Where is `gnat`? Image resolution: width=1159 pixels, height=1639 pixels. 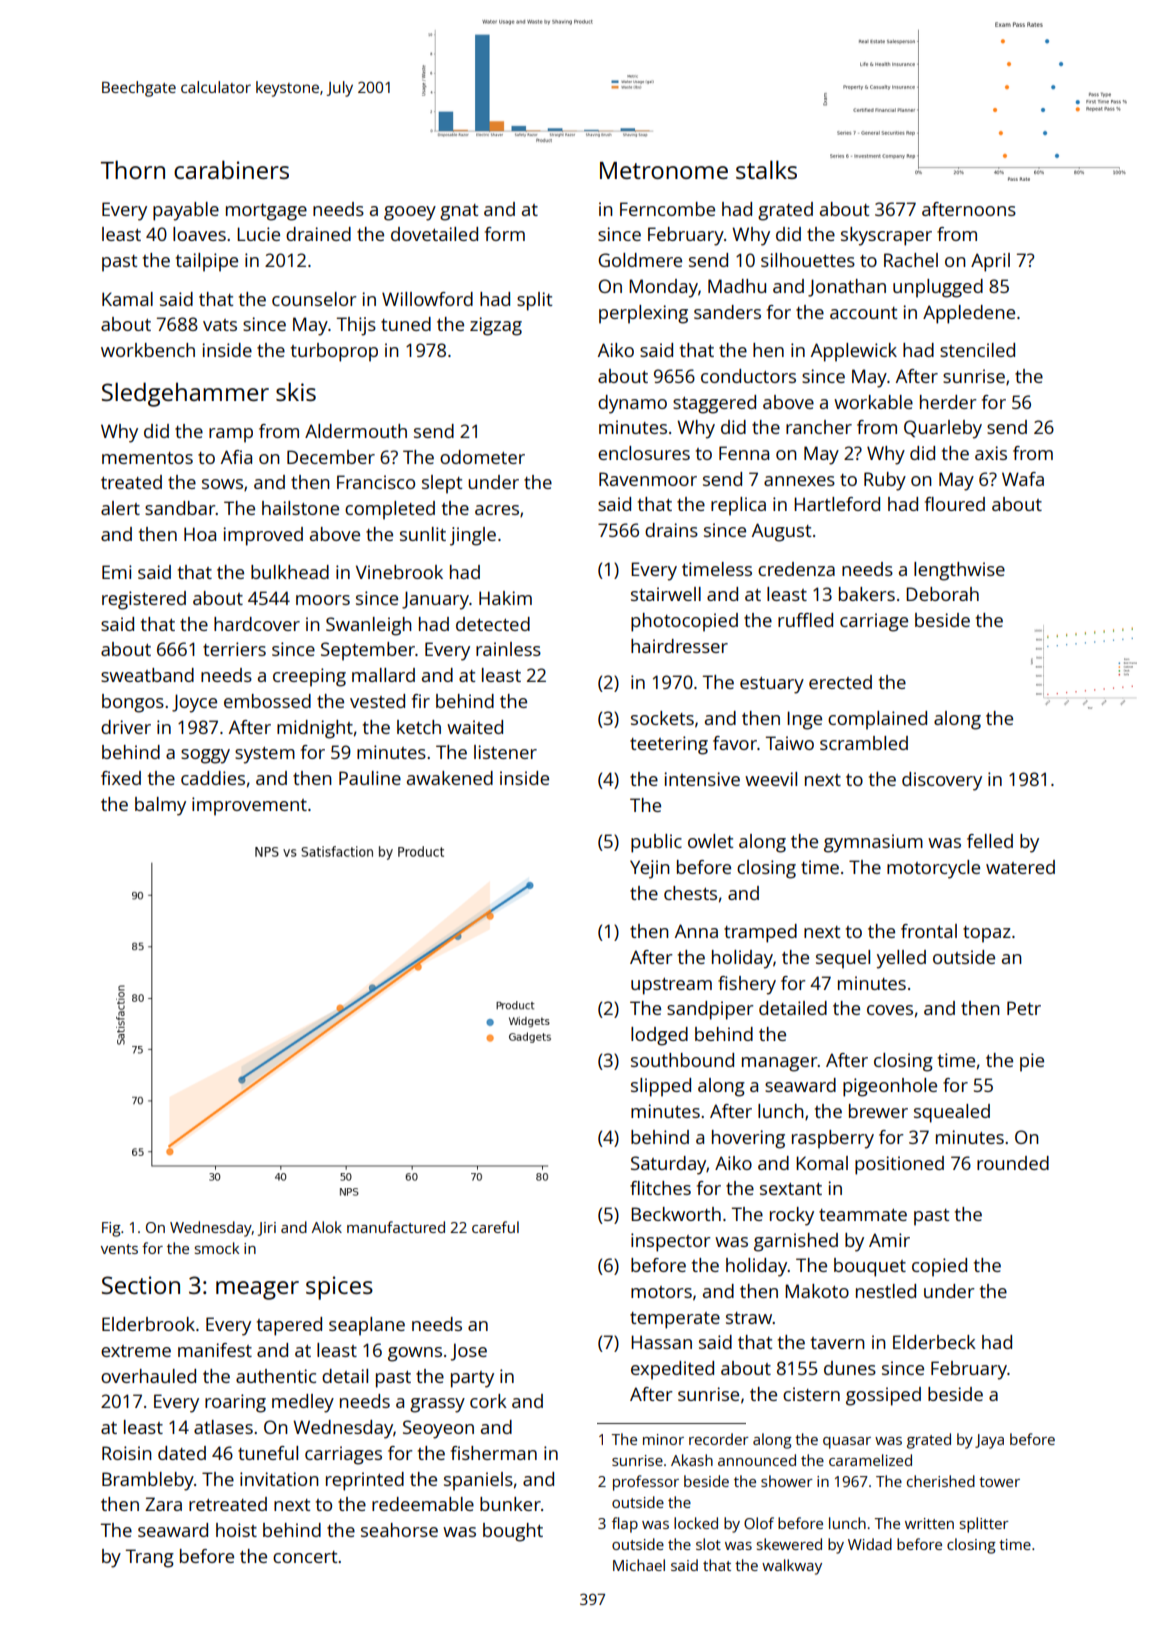 gnat is located at coordinates (459, 212).
